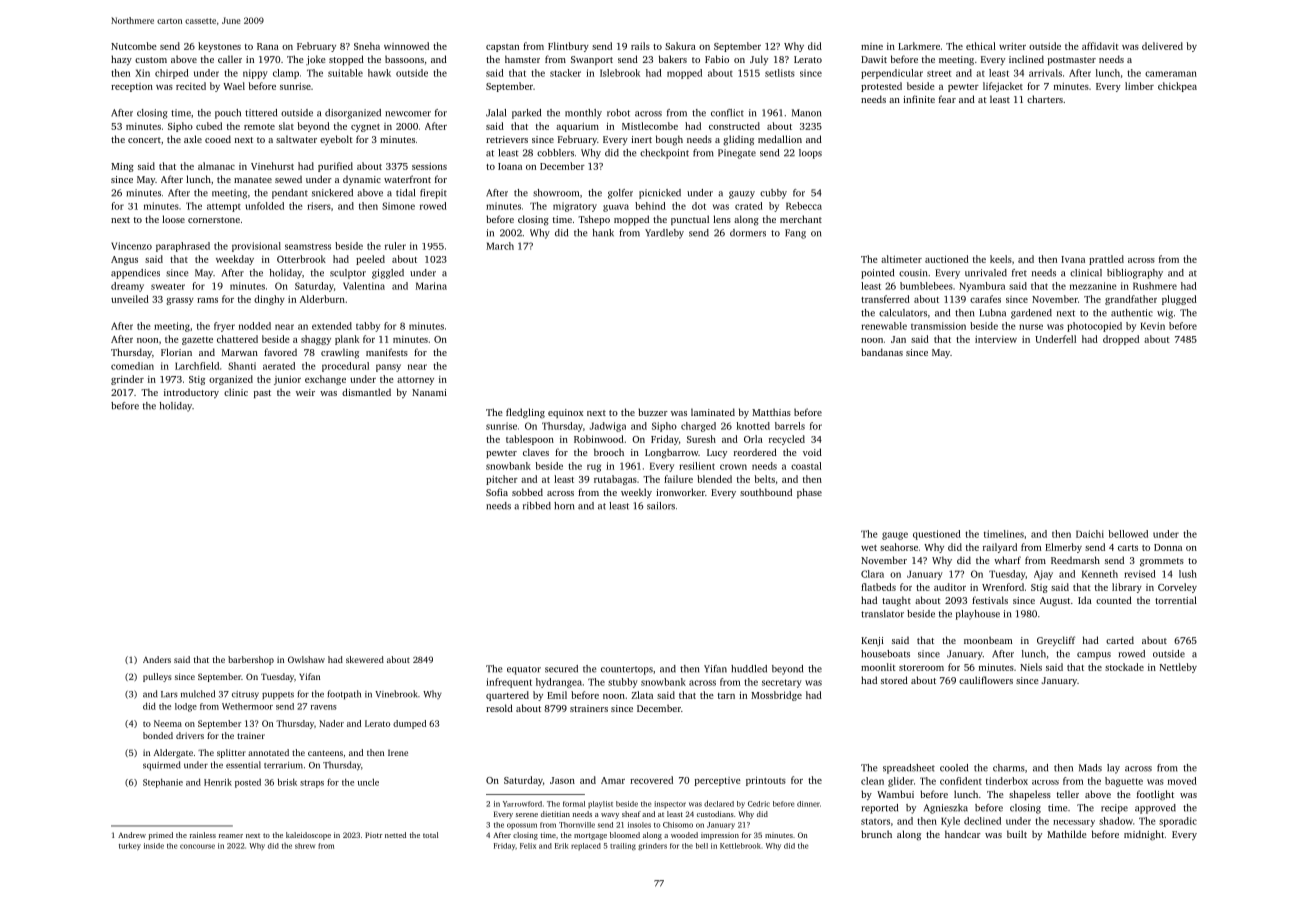  What do you see at coordinates (1017, 834) in the page?
I see `built` at bounding box center [1017, 834].
